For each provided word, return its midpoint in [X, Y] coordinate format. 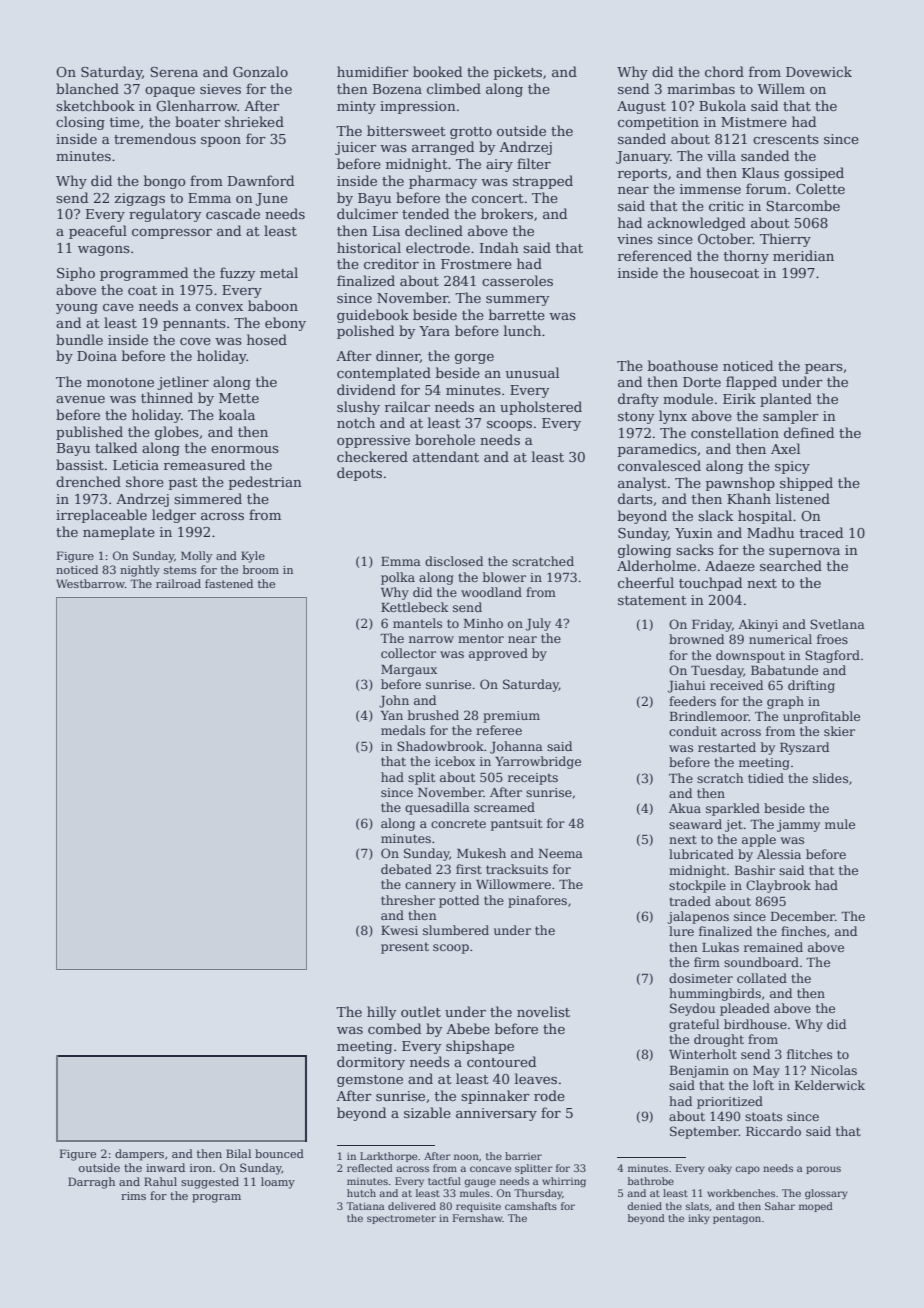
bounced [279, 1153]
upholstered [541, 408]
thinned [167, 397]
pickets [518, 73]
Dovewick [819, 71]
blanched [87, 88]
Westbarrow [90, 583]
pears [824, 369]
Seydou [692, 1009]
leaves [536, 1078]
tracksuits [517, 869]
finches [803, 931]
